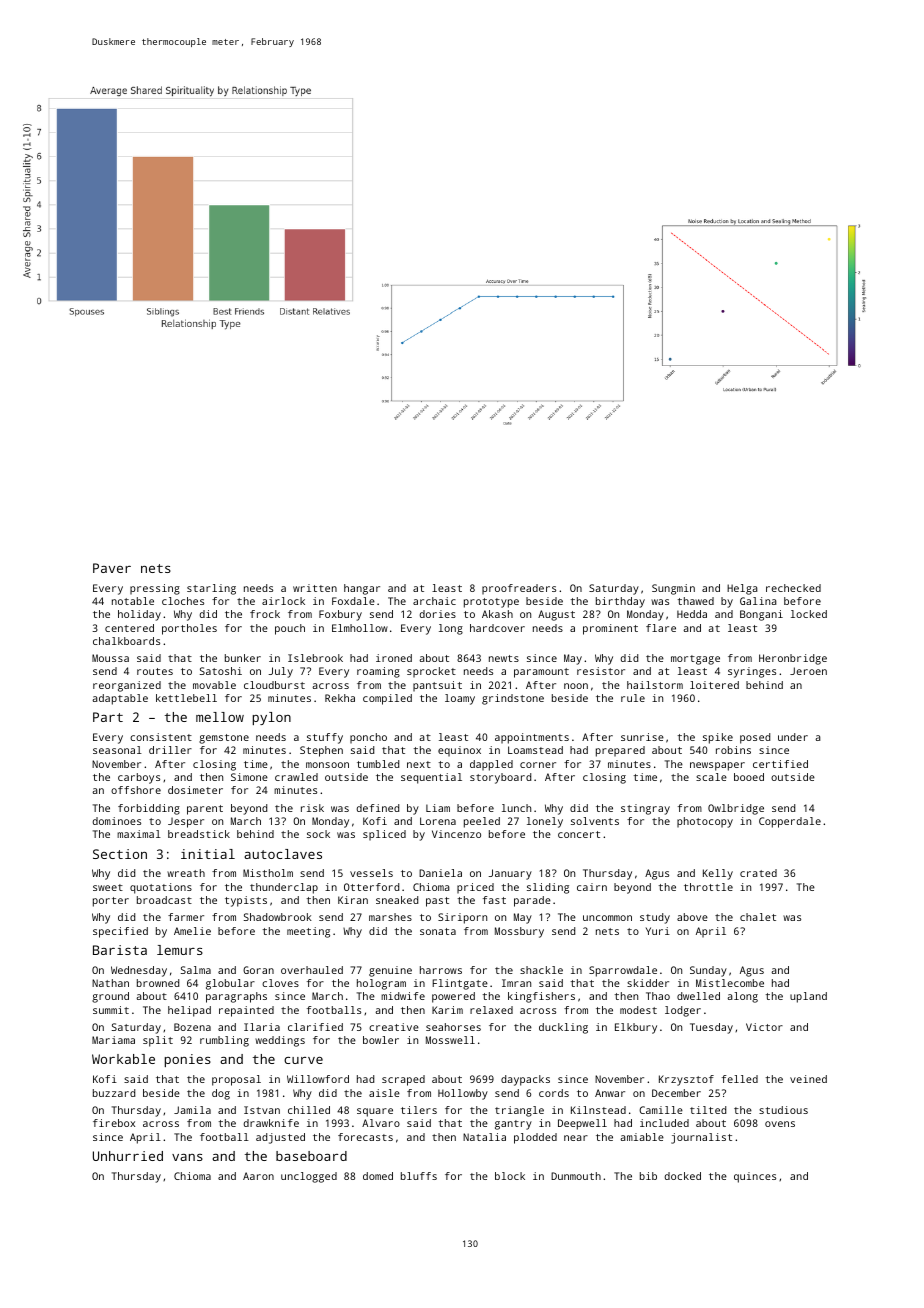 This screenshot has width=924, height=1308. What do you see at coordinates (362, 589) in the screenshot?
I see `hangar` at bounding box center [362, 589].
